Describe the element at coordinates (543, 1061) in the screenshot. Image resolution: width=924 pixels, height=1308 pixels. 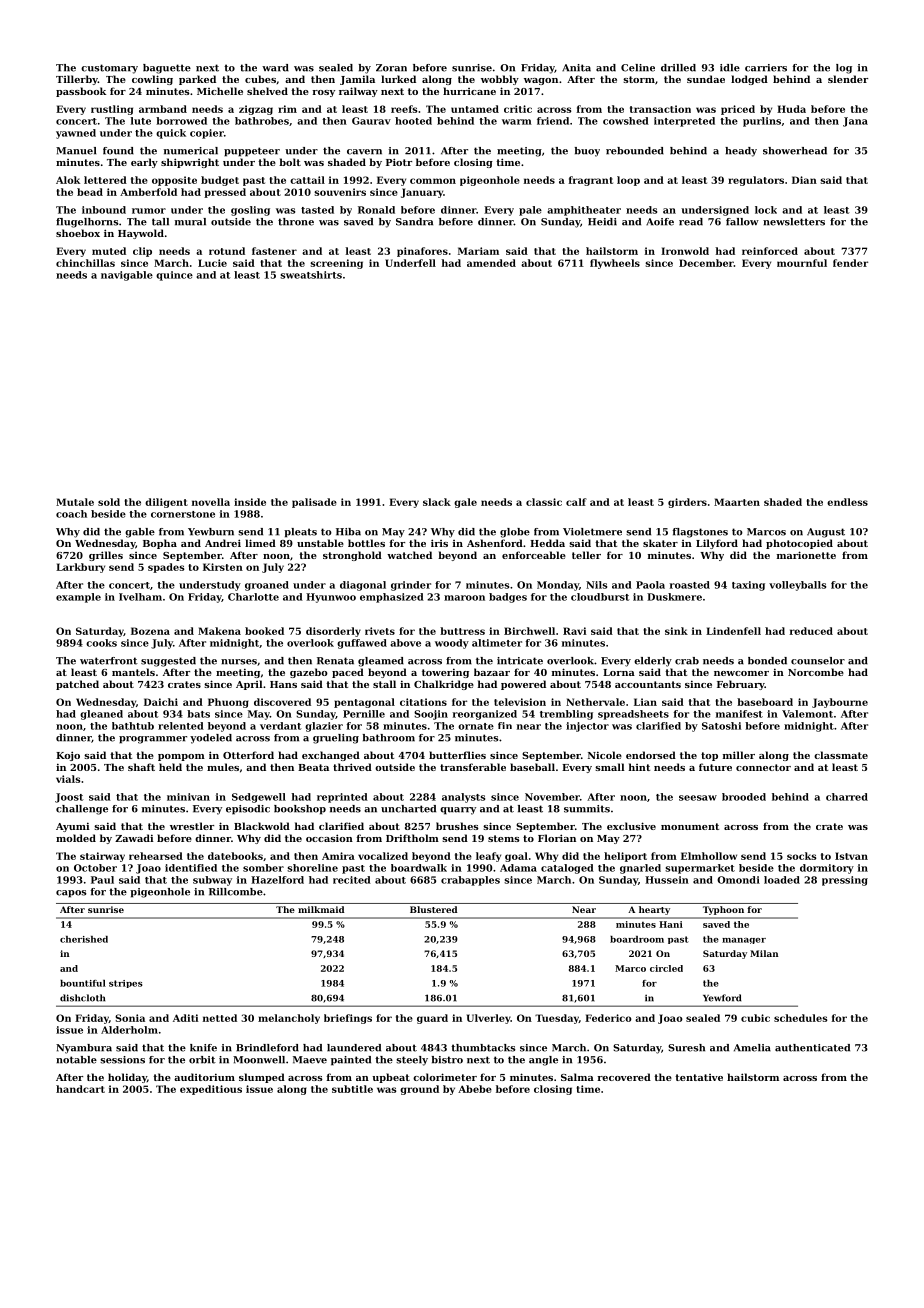
I see `angle` at that location.
